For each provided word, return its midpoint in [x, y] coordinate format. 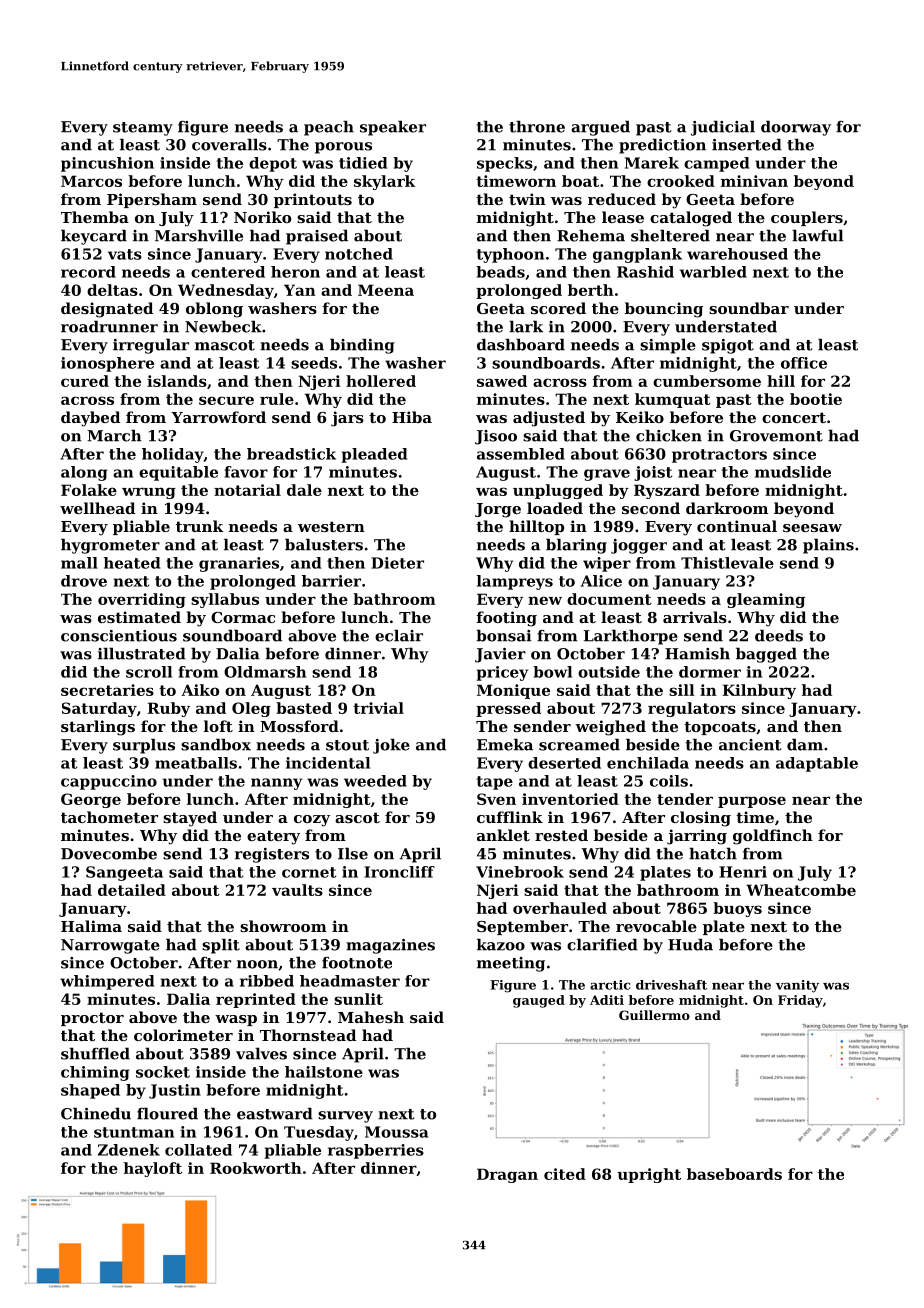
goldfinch [773, 837]
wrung [149, 493]
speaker [393, 128]
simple [668, 346]
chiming [95, 1073]
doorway [796, 128]
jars [347, 419]
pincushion [107, 164]
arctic [610, 985]
